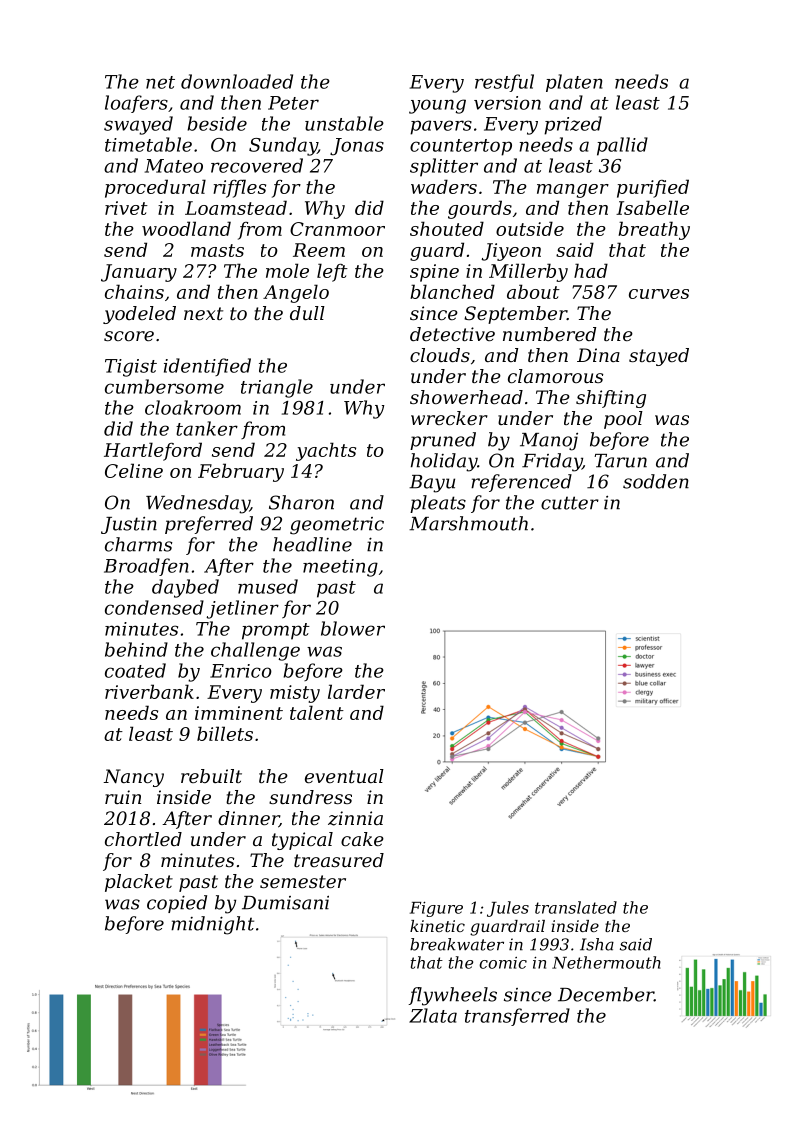 This screenshot has height=1127, width=794. Describe the element at coordinates (239, 713) in the screenshot. I see `imminent` at that location.
